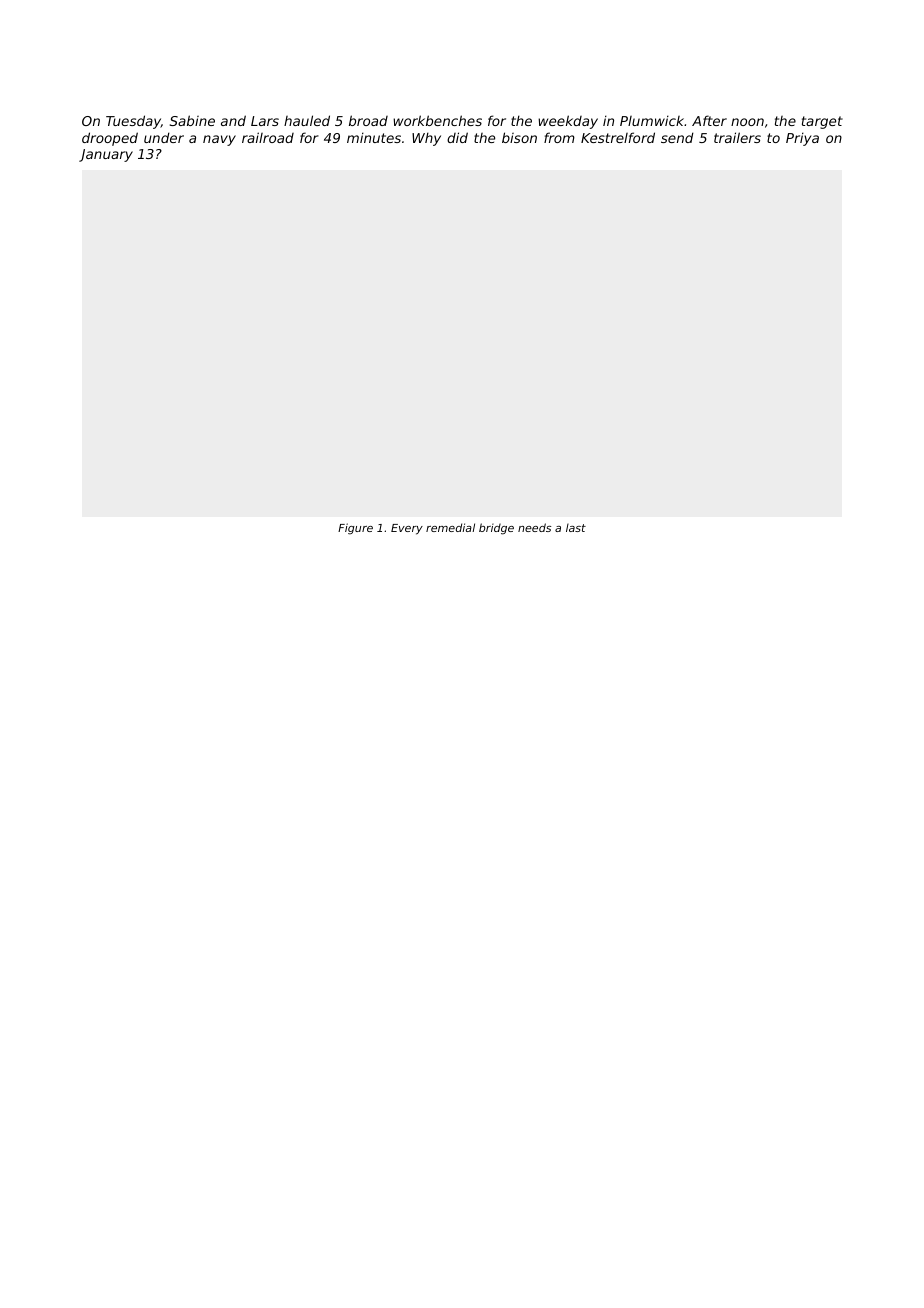 The height and width of the screenshot is (1308, 924). What do you see at coordinates (110, 139) in the screenshot?
I see `drooped` at bounding box center [110, 139].
